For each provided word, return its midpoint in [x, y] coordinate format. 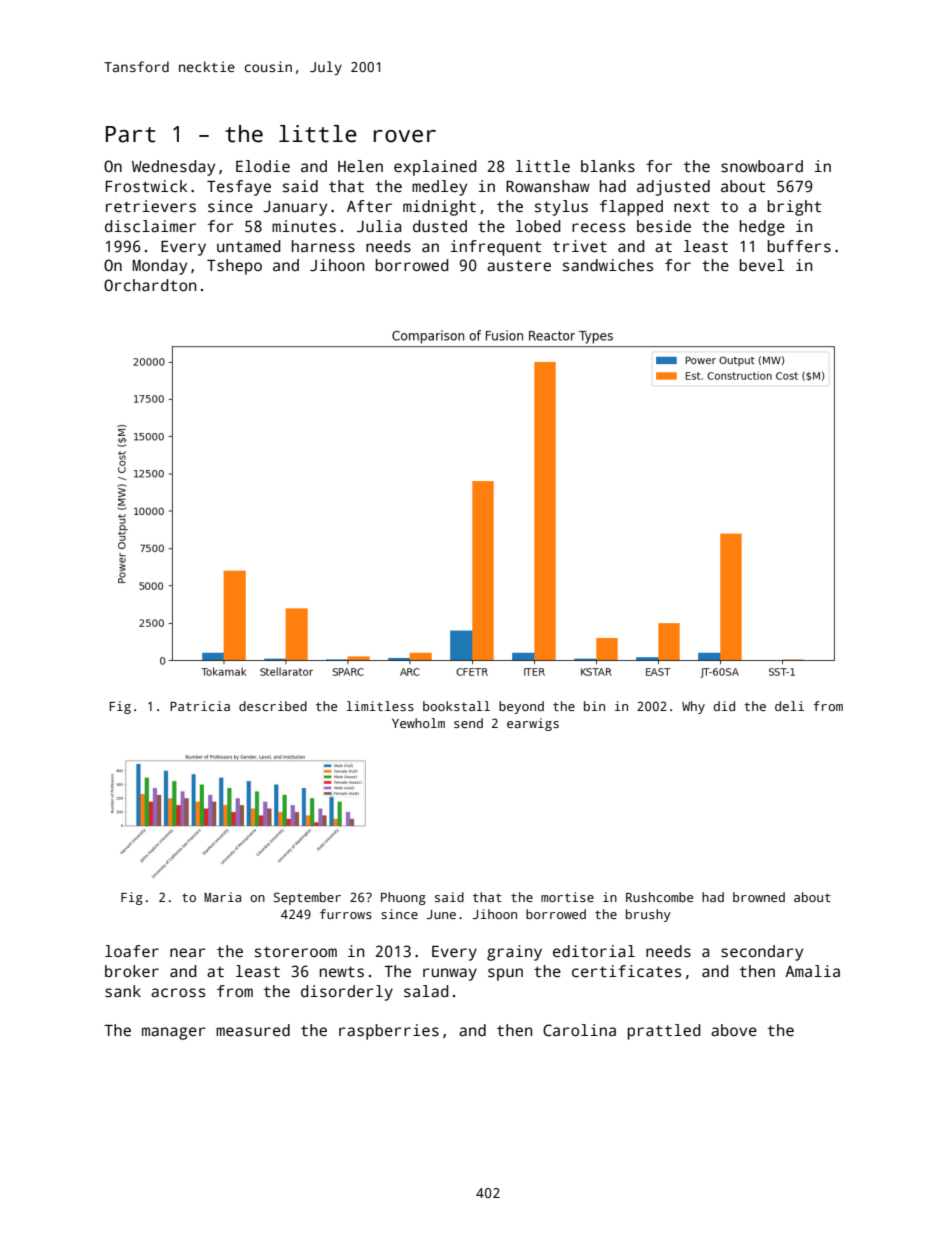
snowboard [762, 166]
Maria [222, 897]
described [273, 706]
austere [519, 266]
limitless [380, 706]
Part [130, 134]
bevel [762, 265]
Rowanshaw [548, 186]
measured [253, 1030]
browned [759, 897]
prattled [664, 1032]
